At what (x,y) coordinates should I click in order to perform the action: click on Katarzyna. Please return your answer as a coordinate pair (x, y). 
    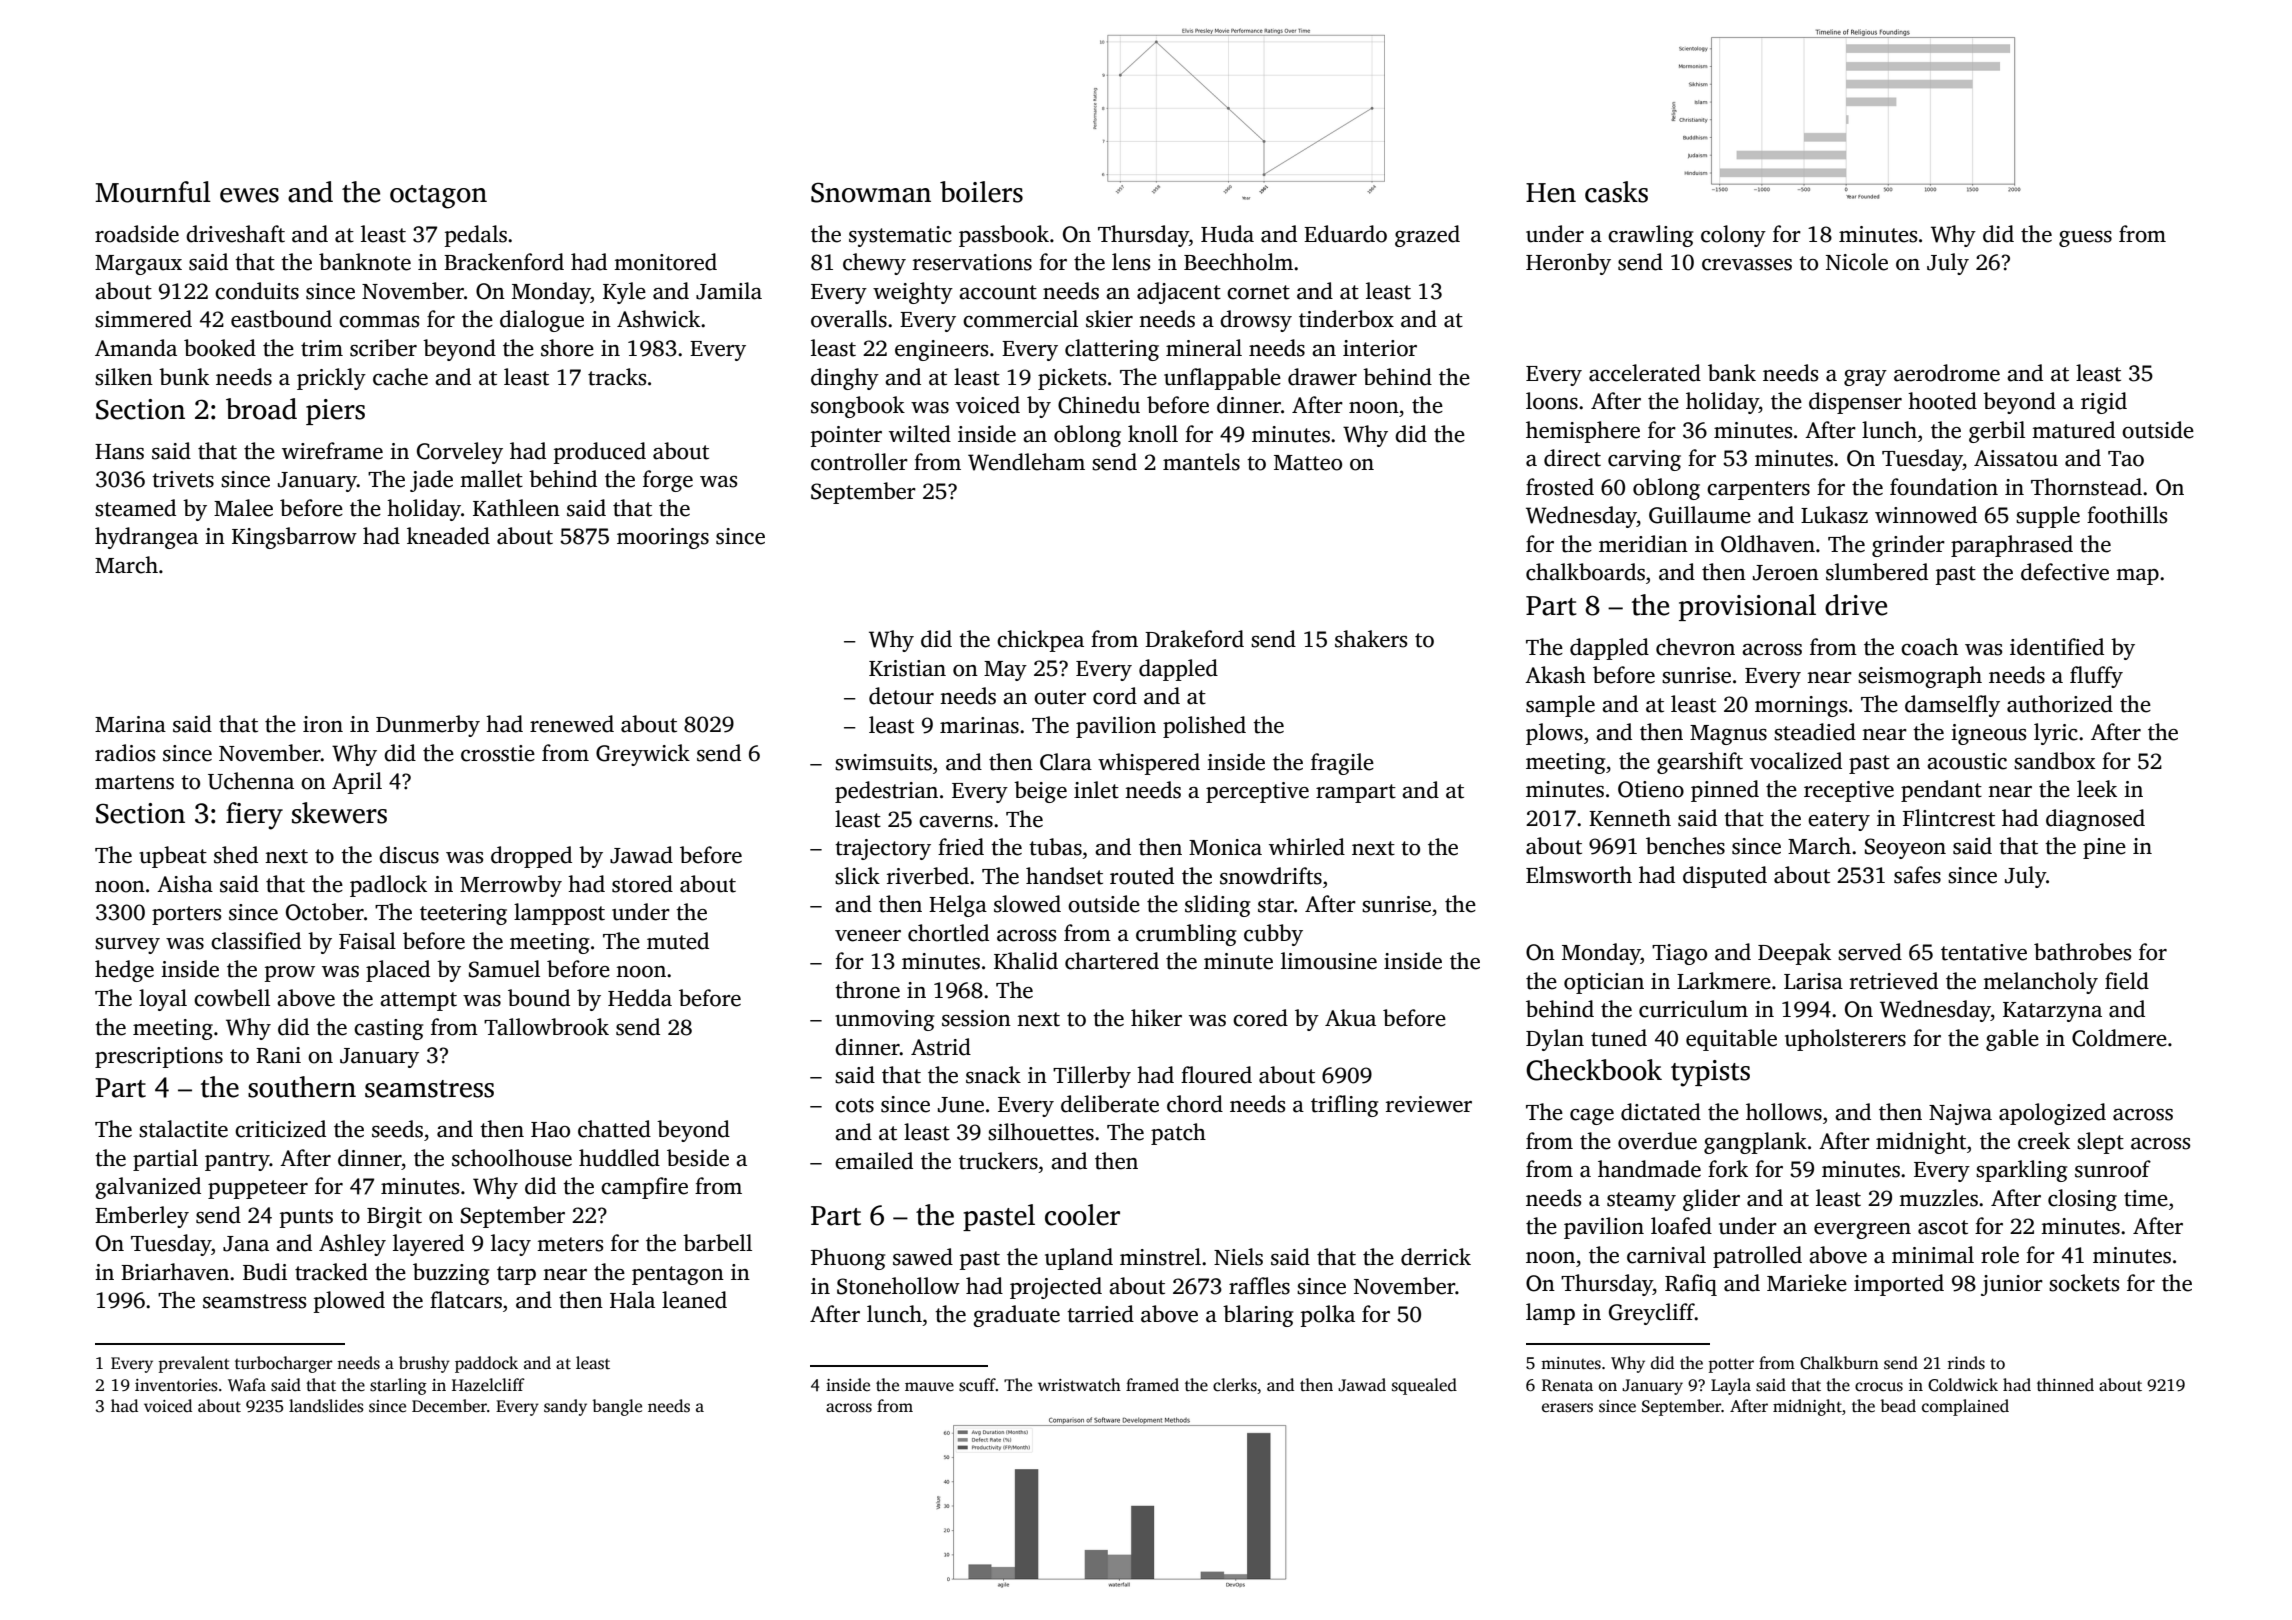
    Looking at the image, I should click on (2052, 1012).
